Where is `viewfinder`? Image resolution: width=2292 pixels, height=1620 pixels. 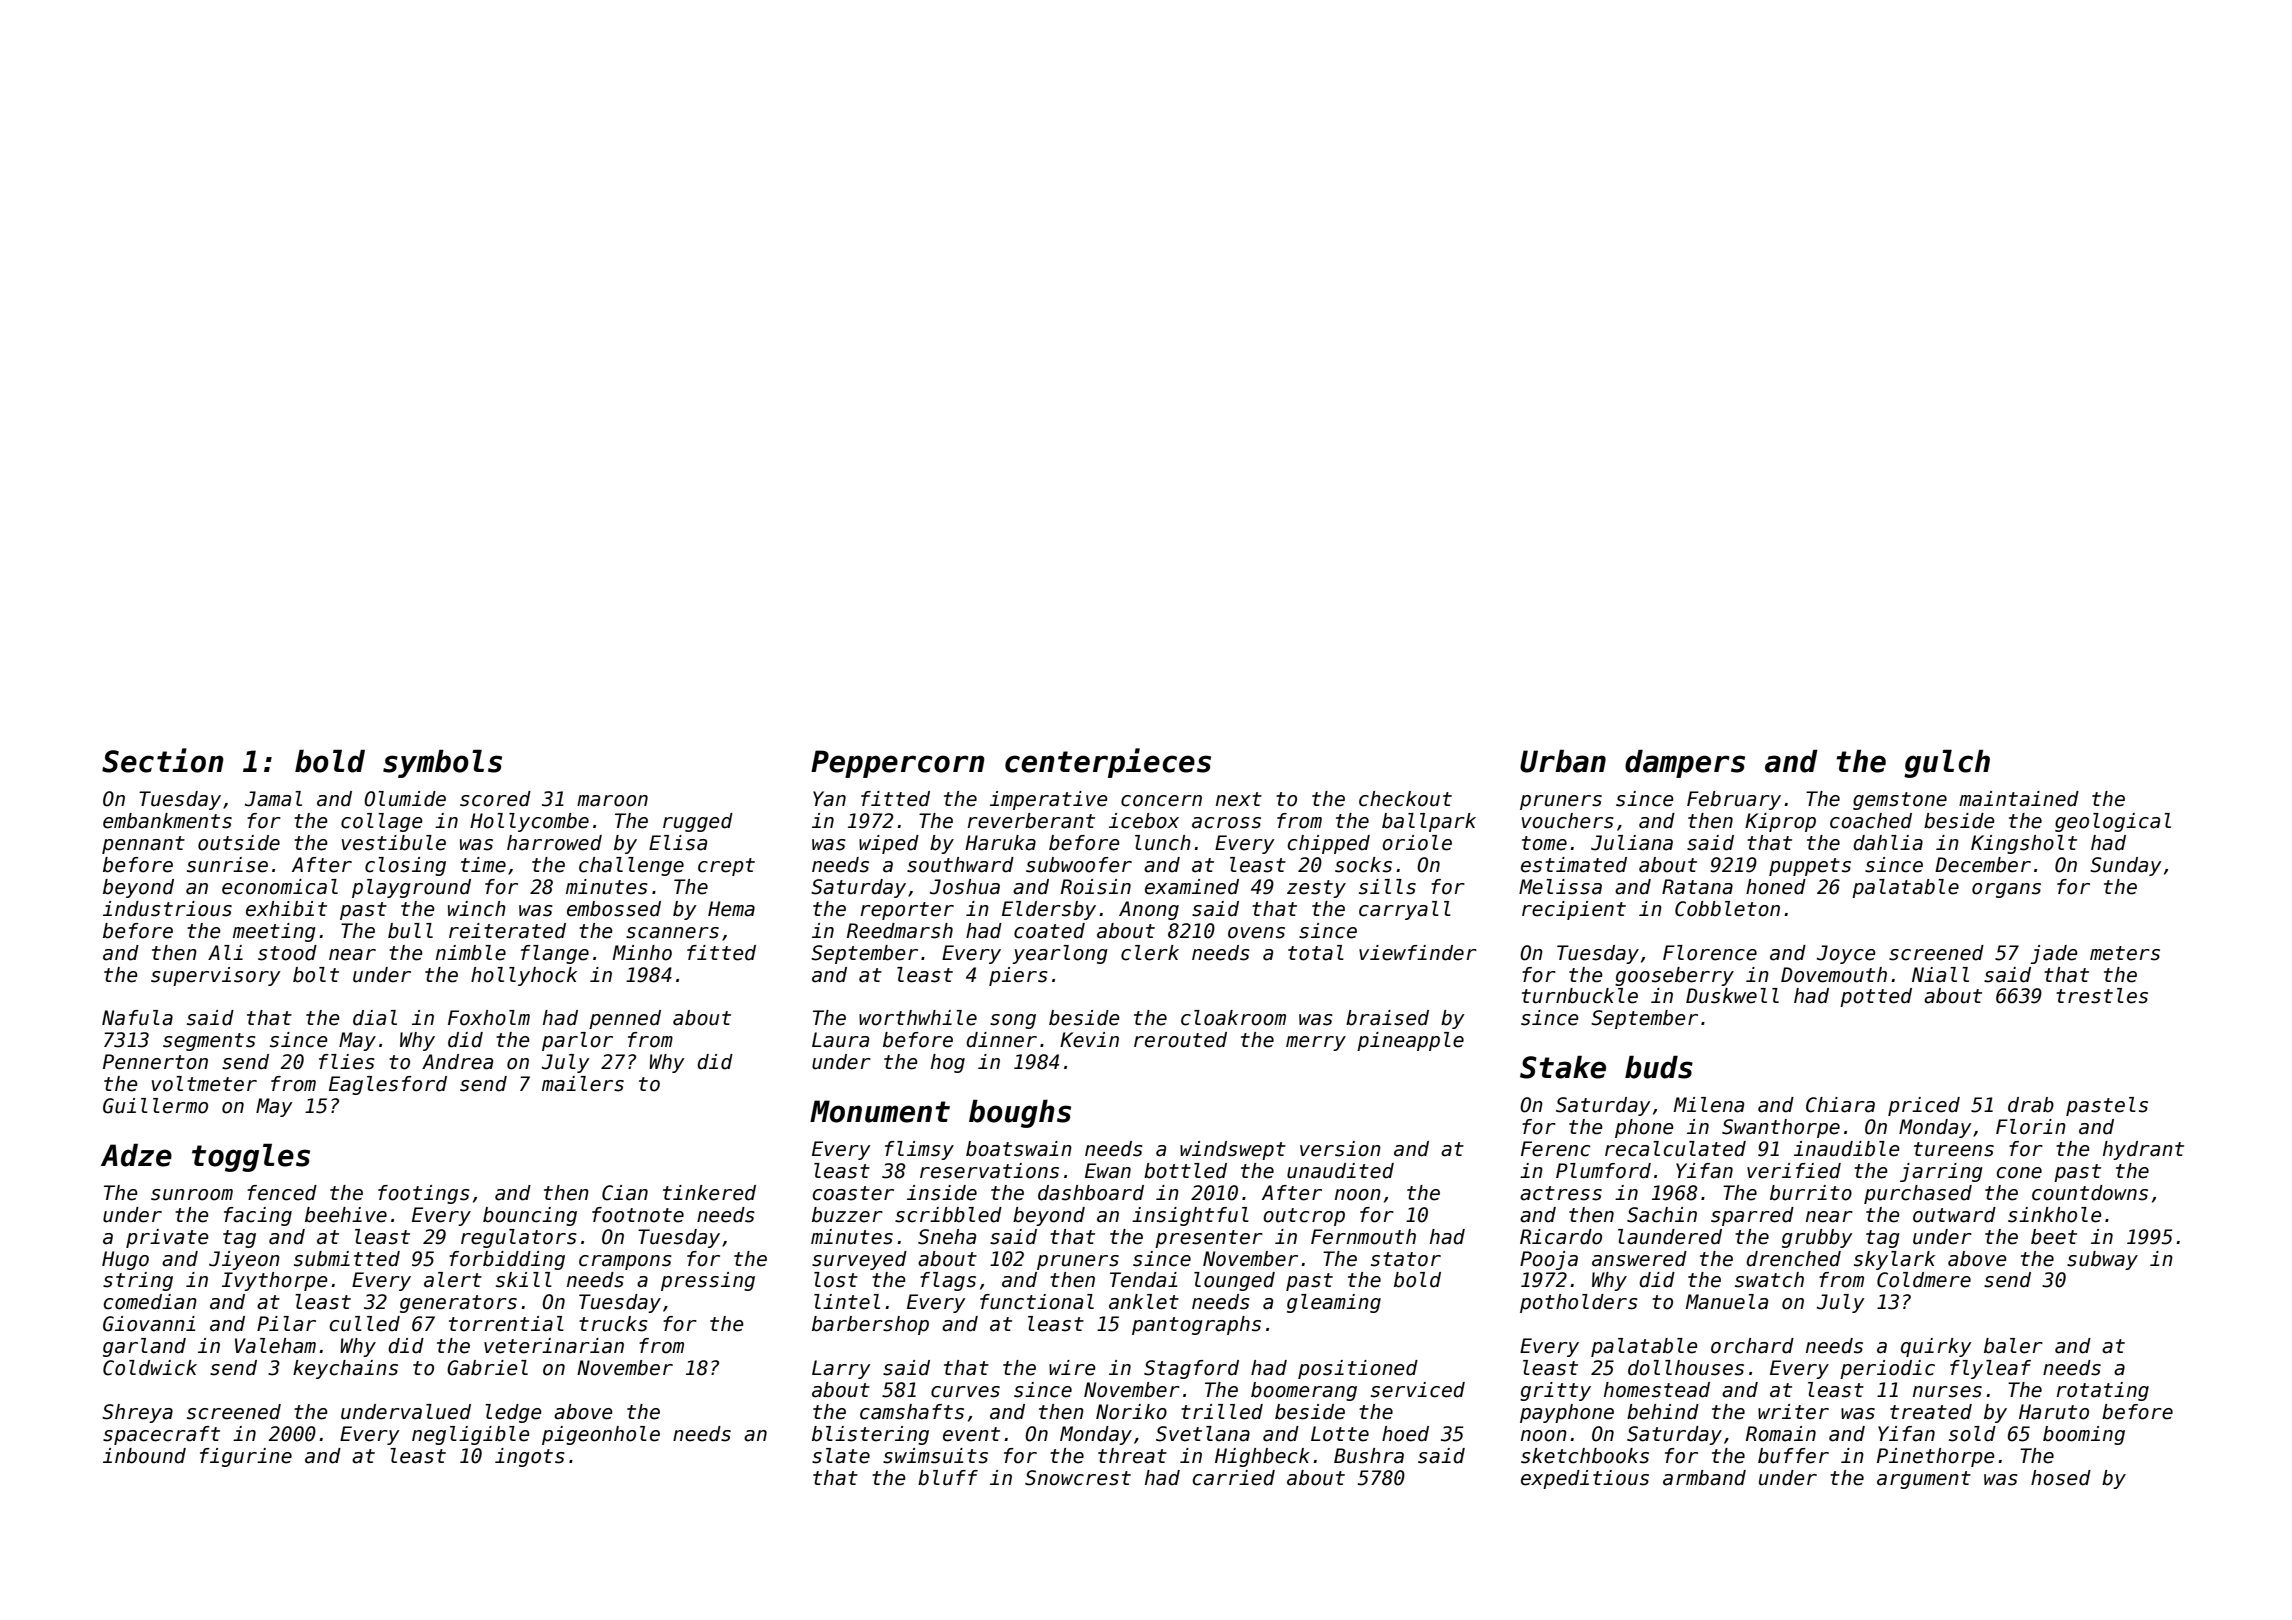
viewfinder is located at coordinates (1418, 953).
